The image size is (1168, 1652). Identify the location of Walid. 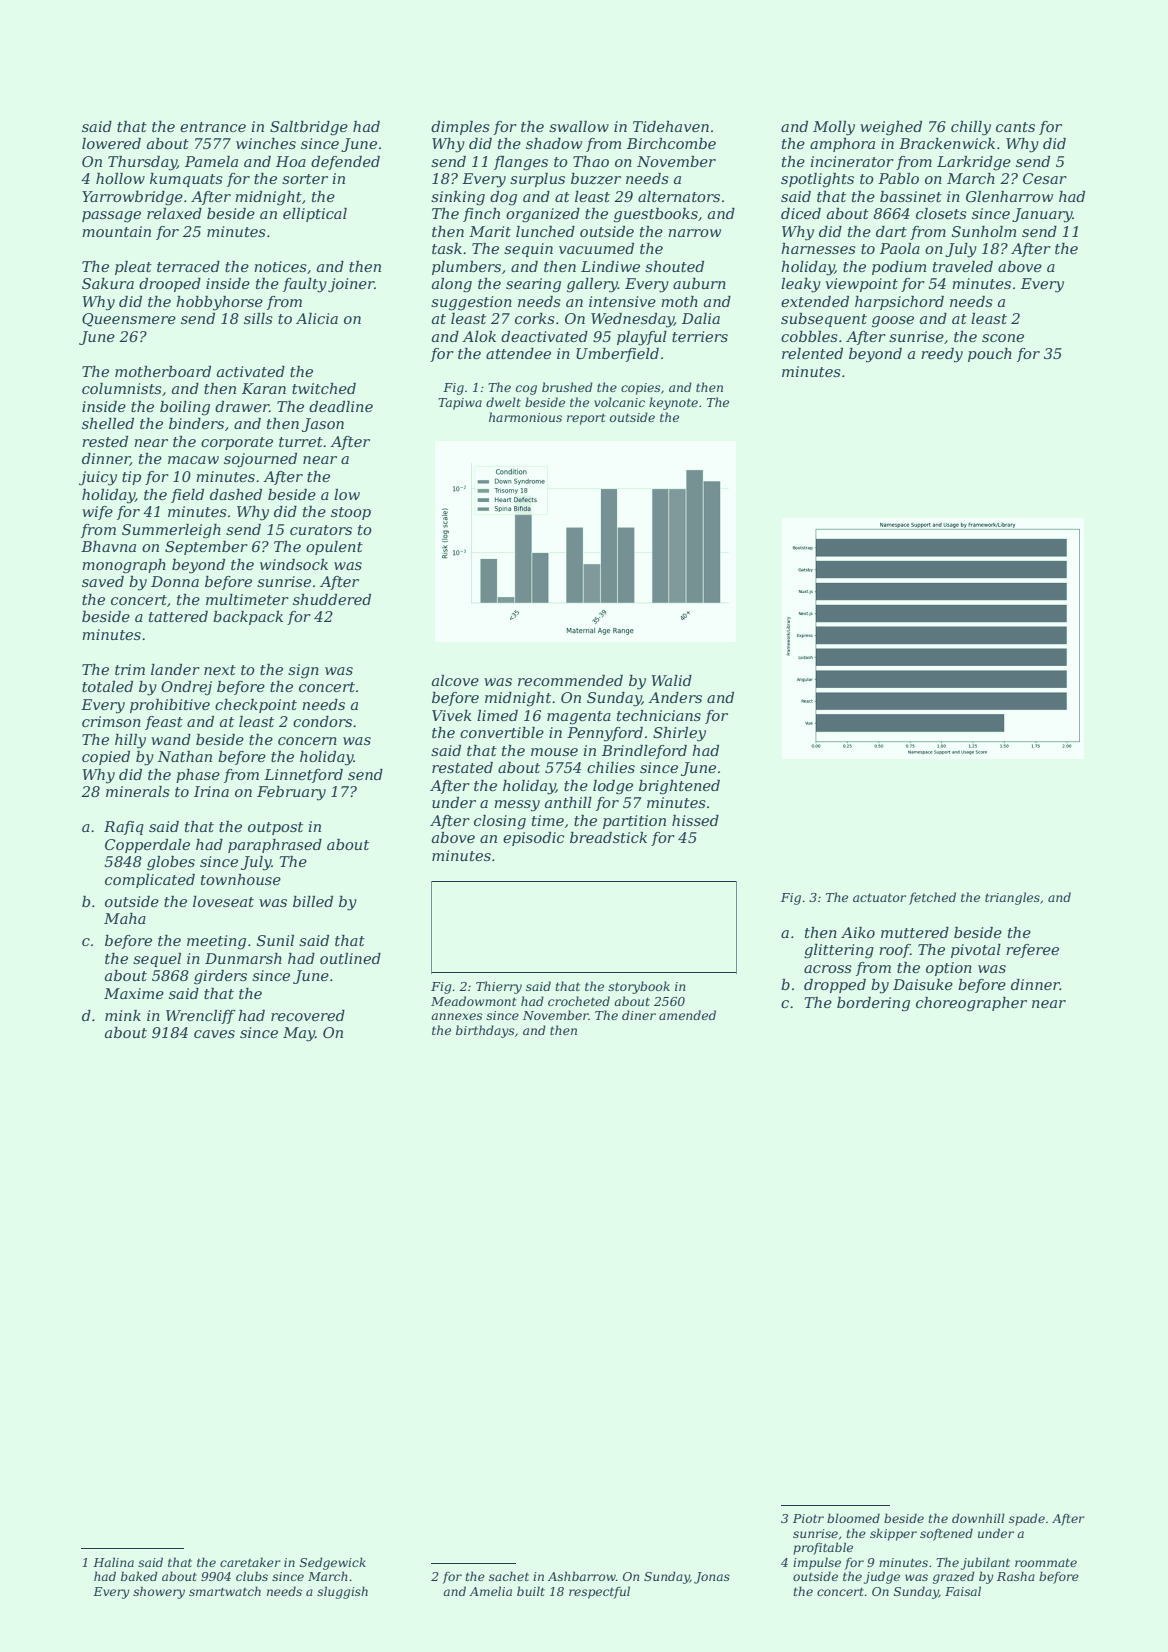
(671, 680).
